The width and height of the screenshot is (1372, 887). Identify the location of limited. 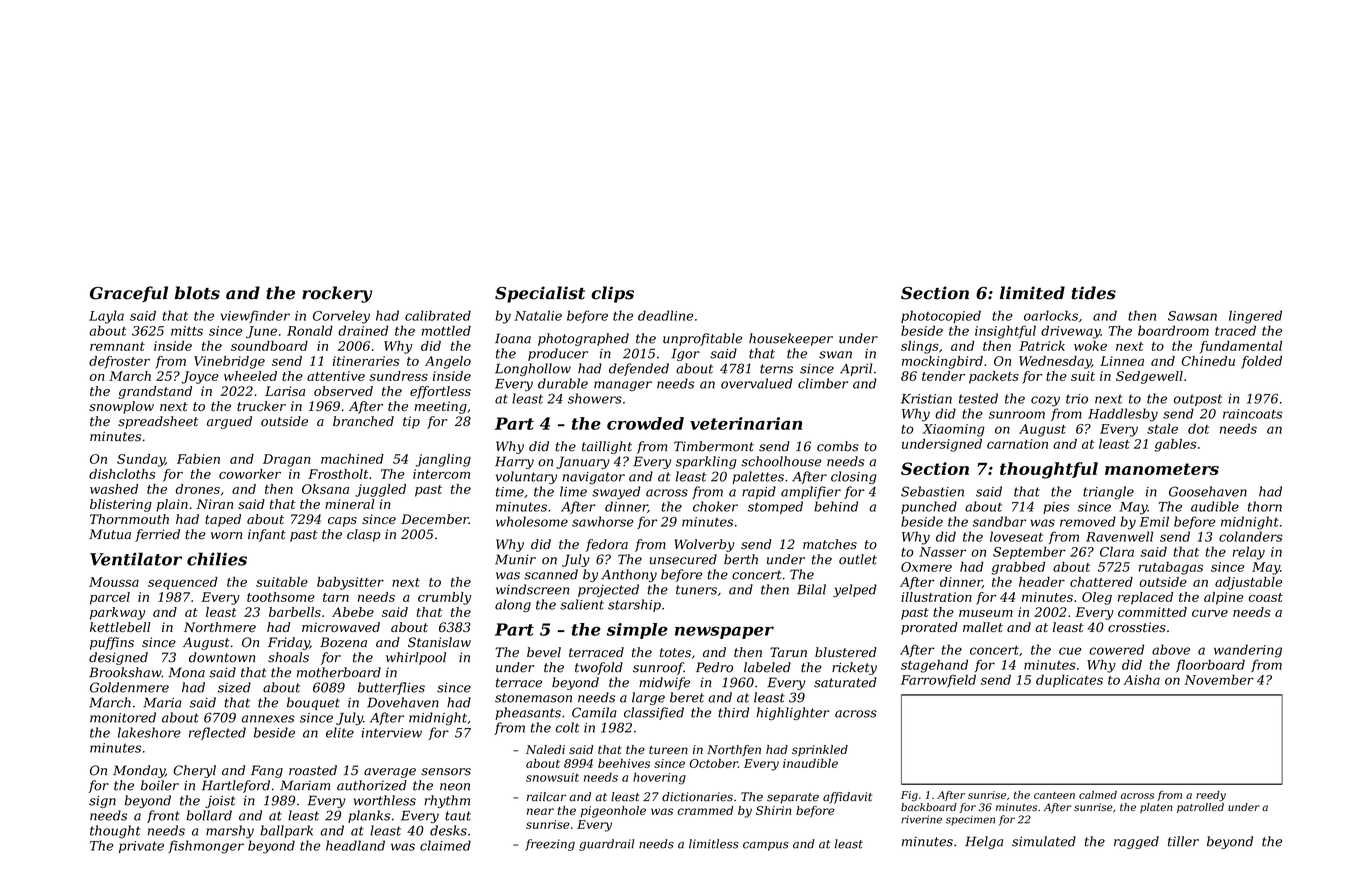
(1032, 293).
